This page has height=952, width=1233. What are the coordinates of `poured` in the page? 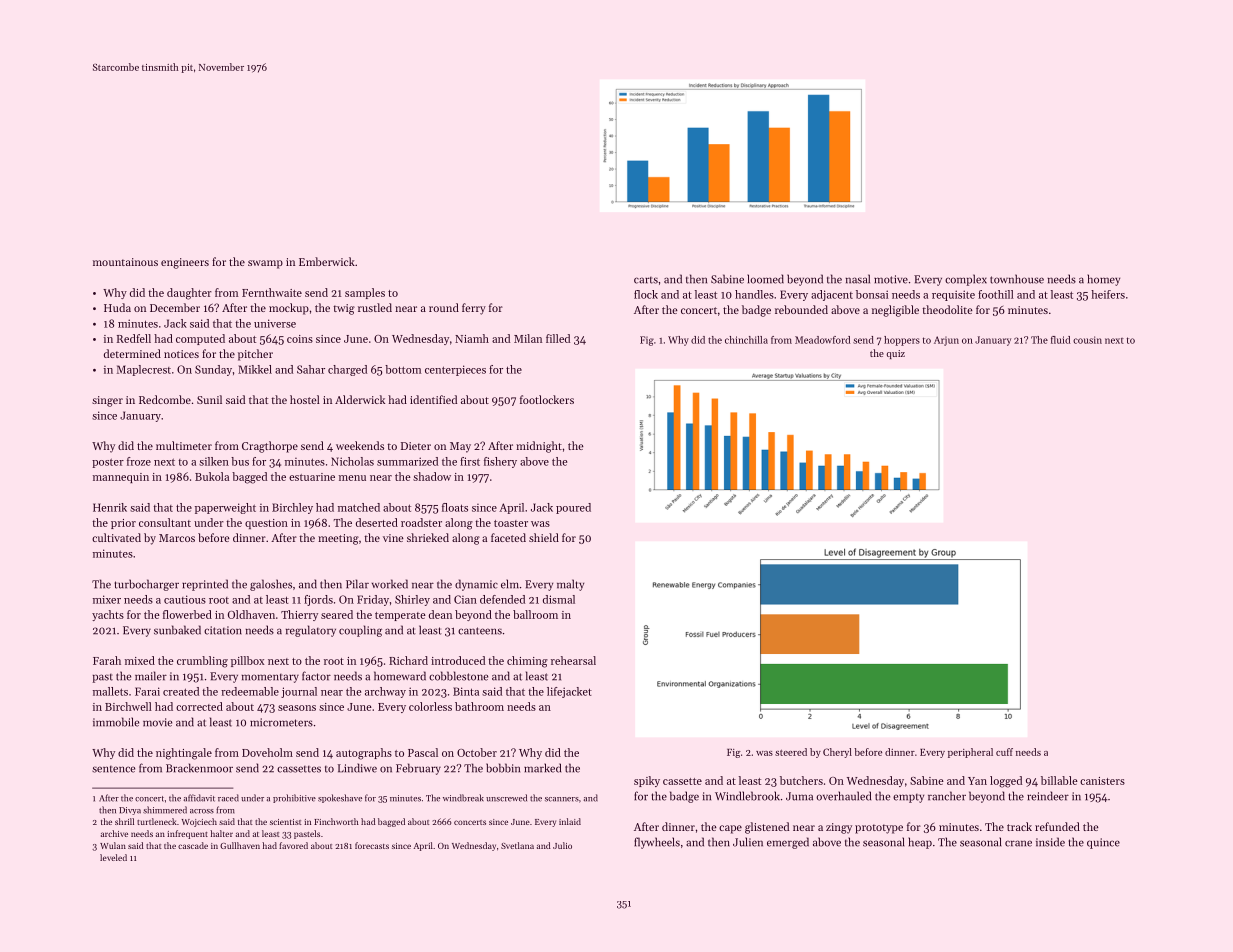 It's located at (573, 508).
